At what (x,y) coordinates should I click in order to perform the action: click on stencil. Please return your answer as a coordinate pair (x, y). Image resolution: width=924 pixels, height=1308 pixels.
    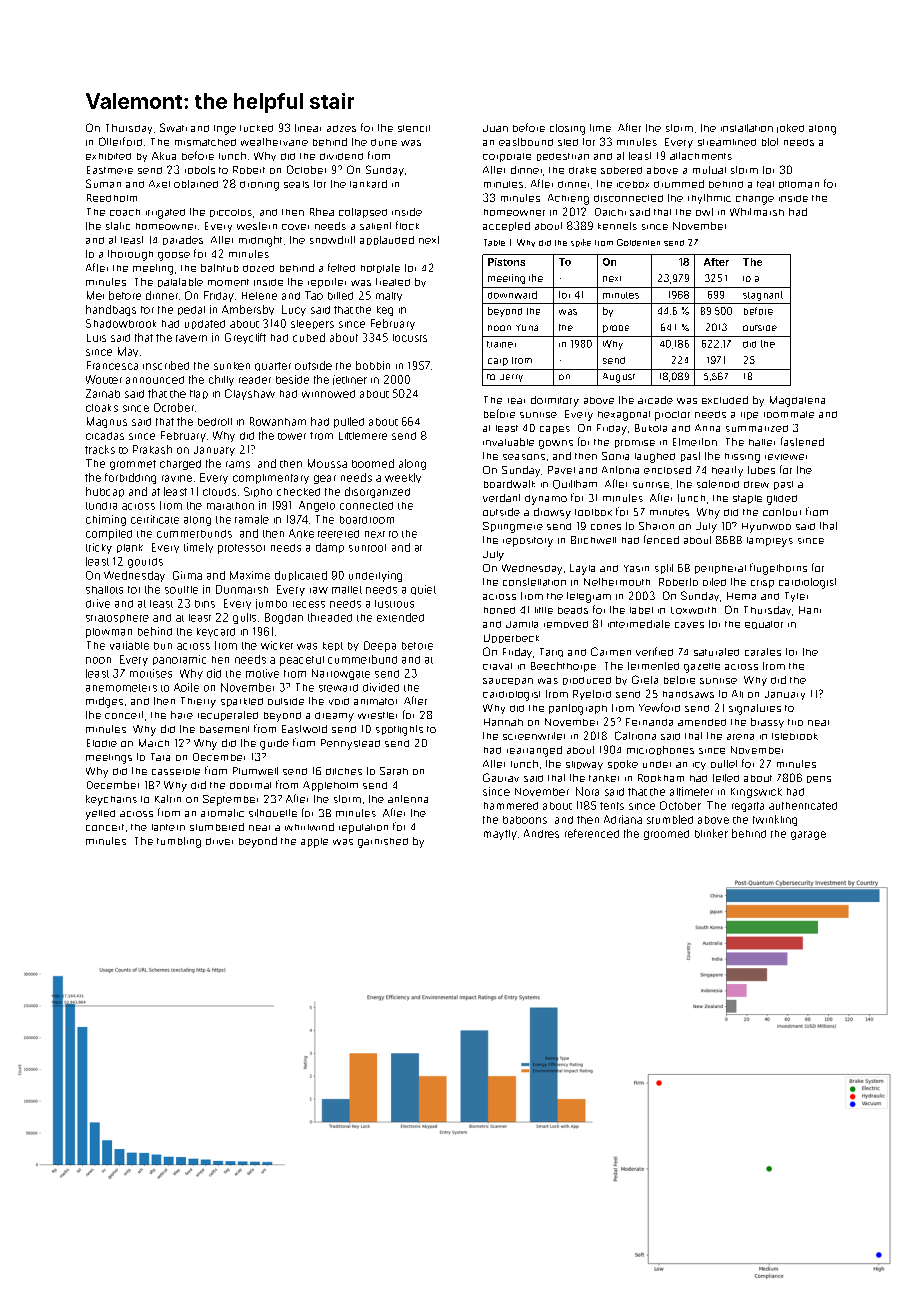
    Looking at the image, I should click on (414, 128).
